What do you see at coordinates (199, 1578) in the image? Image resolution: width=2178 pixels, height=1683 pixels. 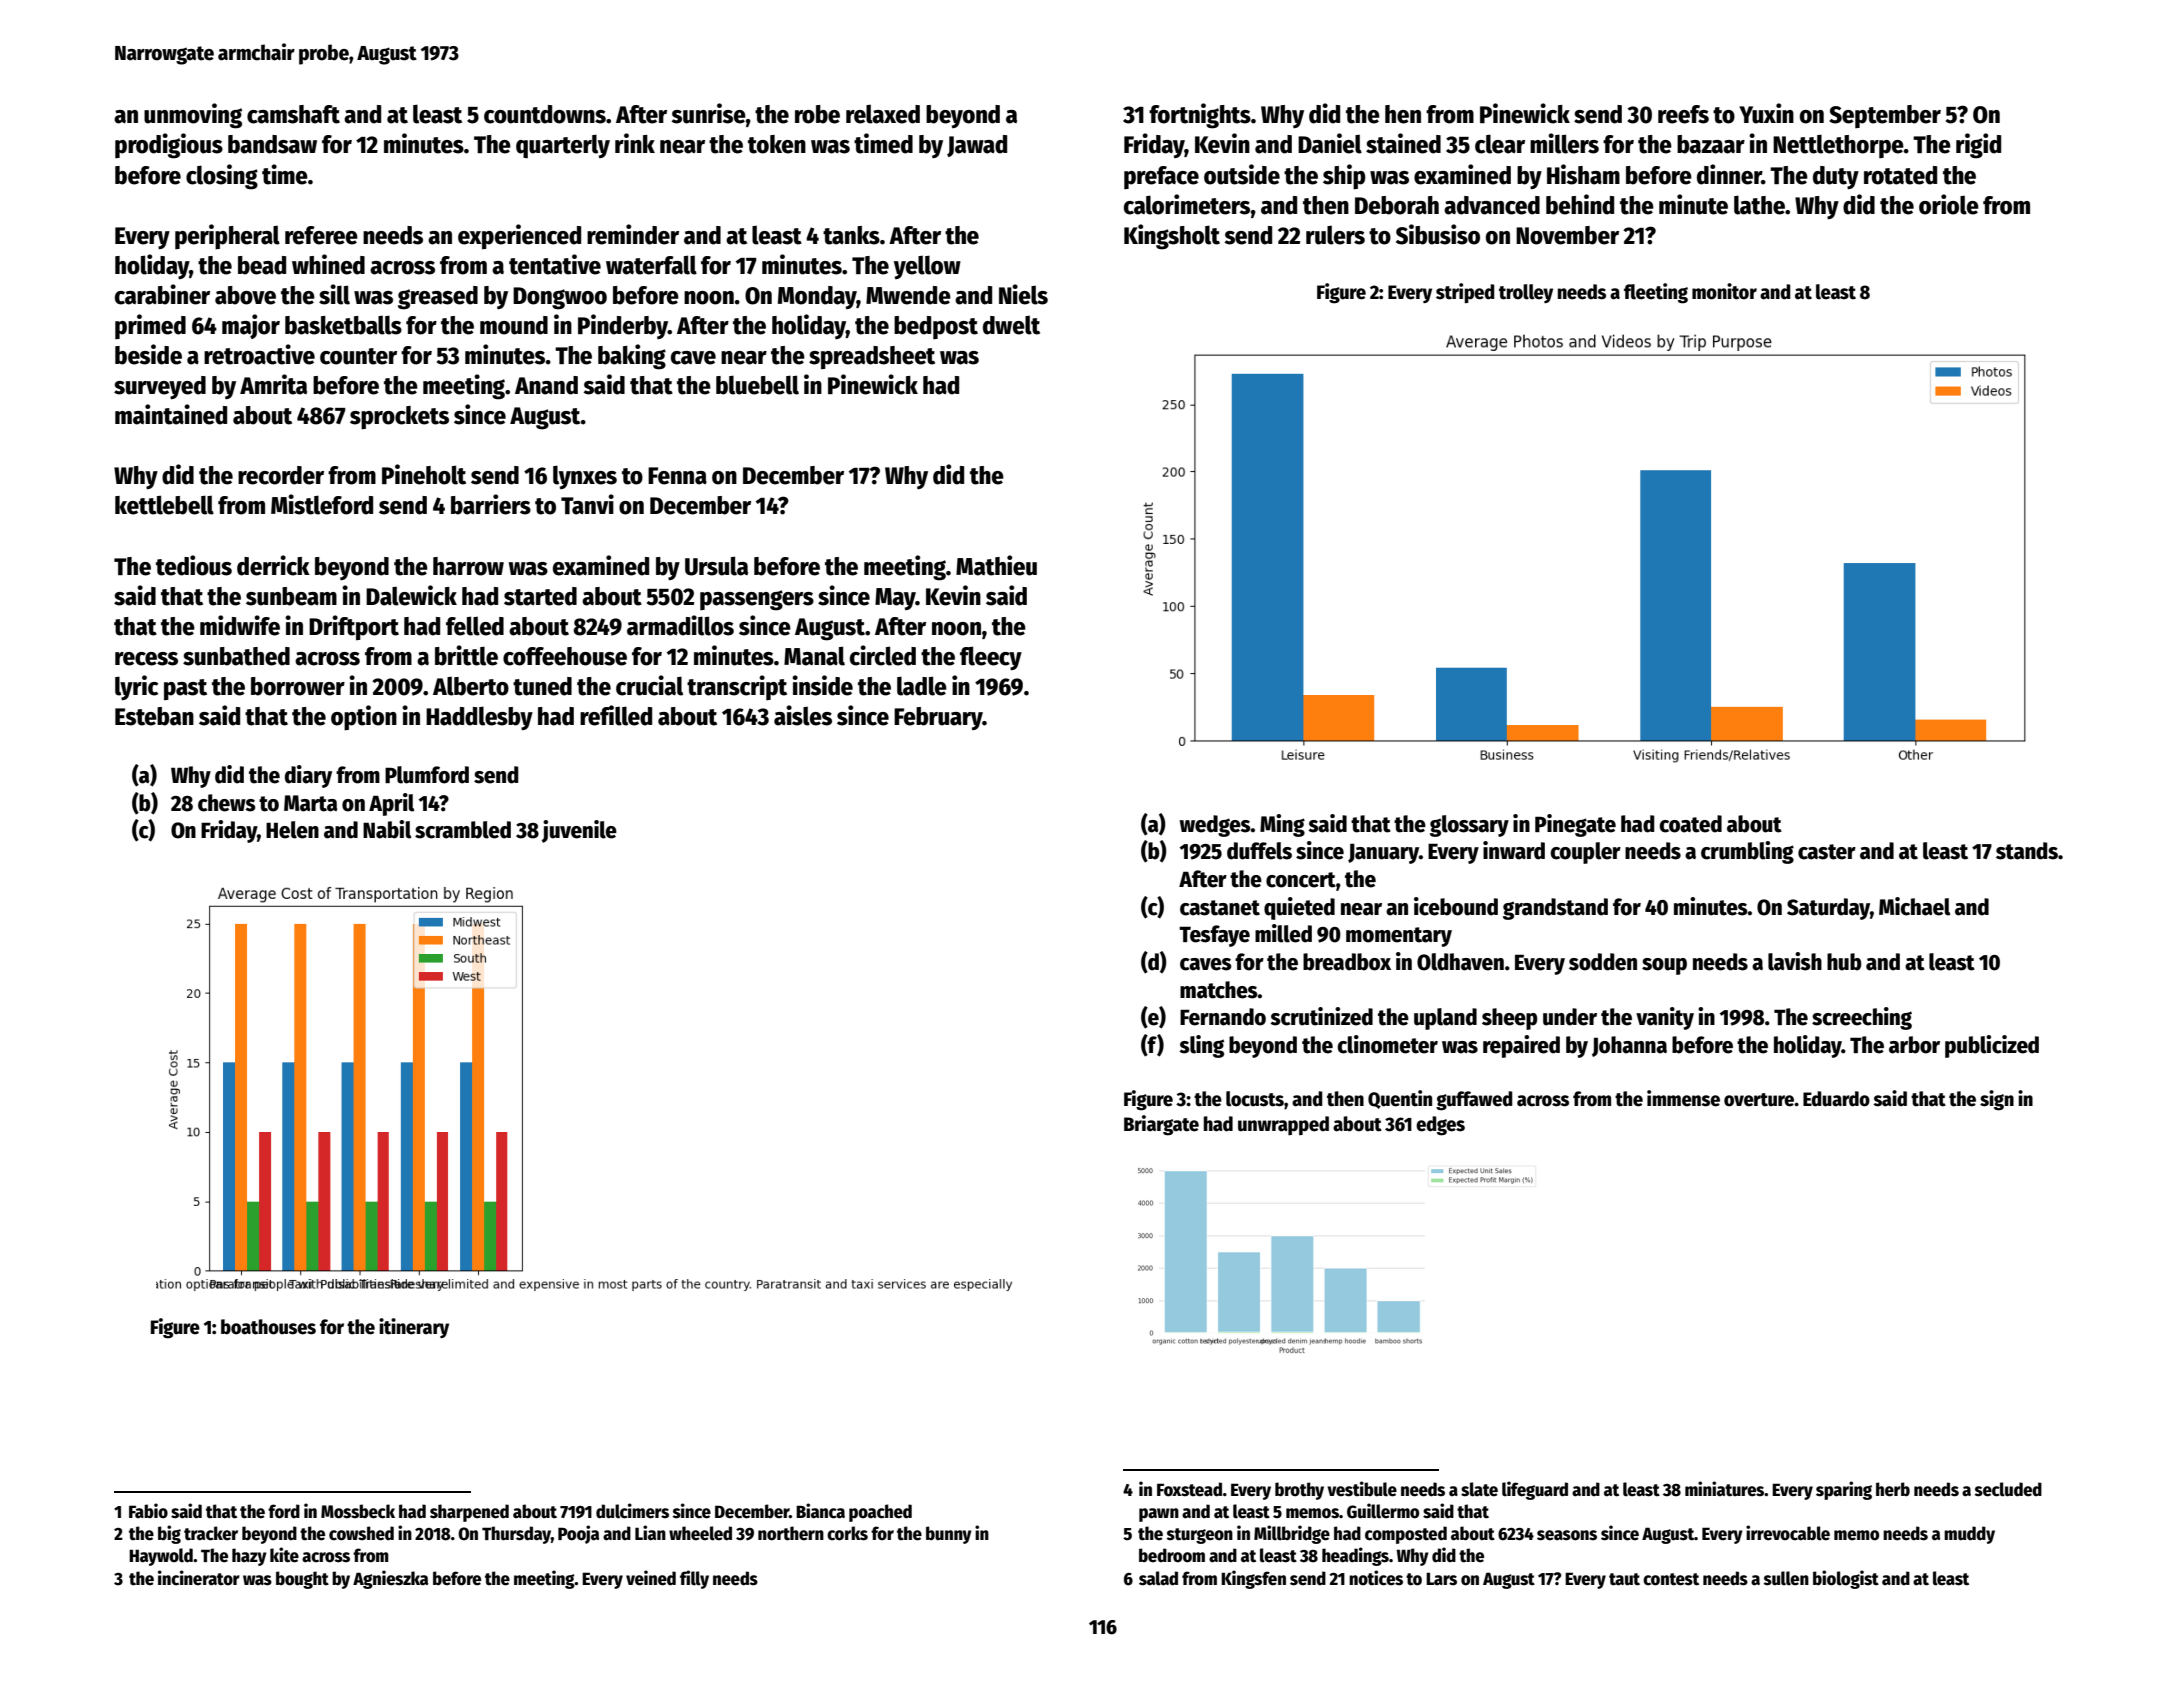 I see `incinerator` at bounding box center [199, 1578].
